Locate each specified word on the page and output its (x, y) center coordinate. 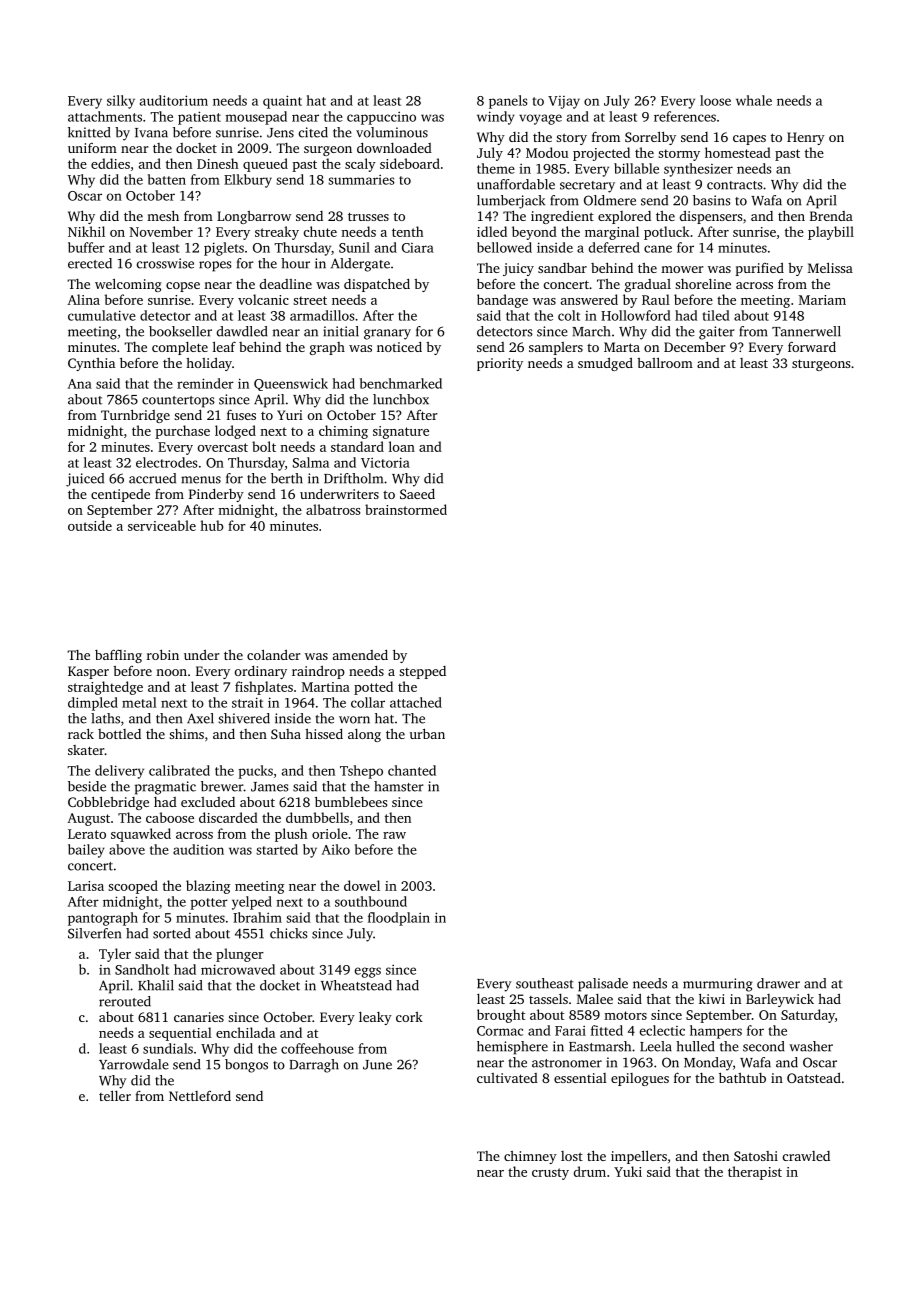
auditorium (174, 100)
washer (811, 1046)
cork (409, 1017)
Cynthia (91, 364)
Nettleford (200, 1096)
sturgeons (821, 365)
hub (211, 525)
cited (313, 132)
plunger (240, 955)
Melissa (830, 267)
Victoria (385, 462)
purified (760, 269)
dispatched (377, 285)
